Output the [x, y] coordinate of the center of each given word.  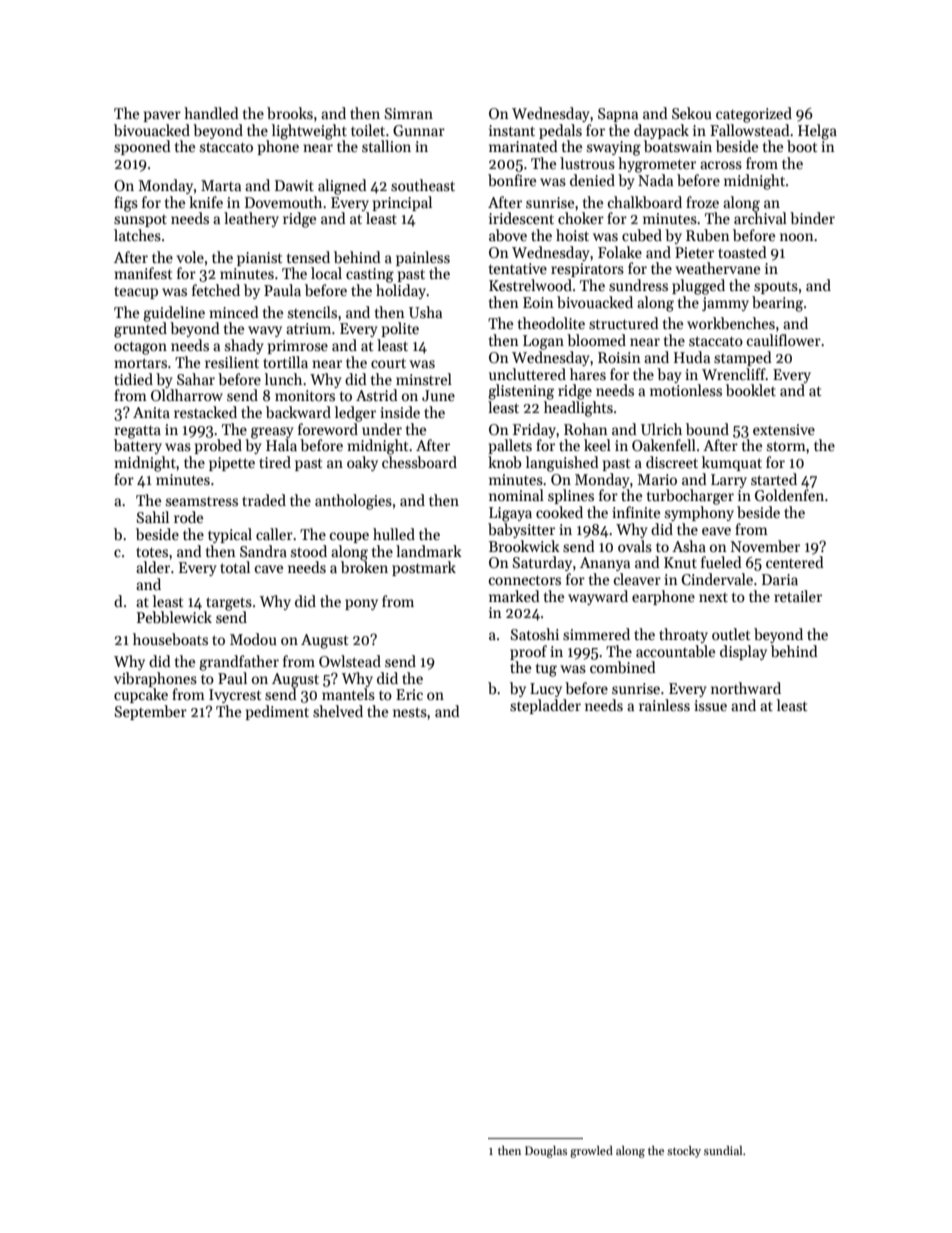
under [382, 429]
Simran [409, 113]
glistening [521, 392]
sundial [723, 1150]
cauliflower [784, 340]
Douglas [546, 1152]
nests [410, 712]
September [151, 712]
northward [746, 688]
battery [138, 446]
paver [162, 116]
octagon [140, 348]
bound [707, 429]
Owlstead [350, 661]
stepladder [545, 706]
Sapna [618, 115]
